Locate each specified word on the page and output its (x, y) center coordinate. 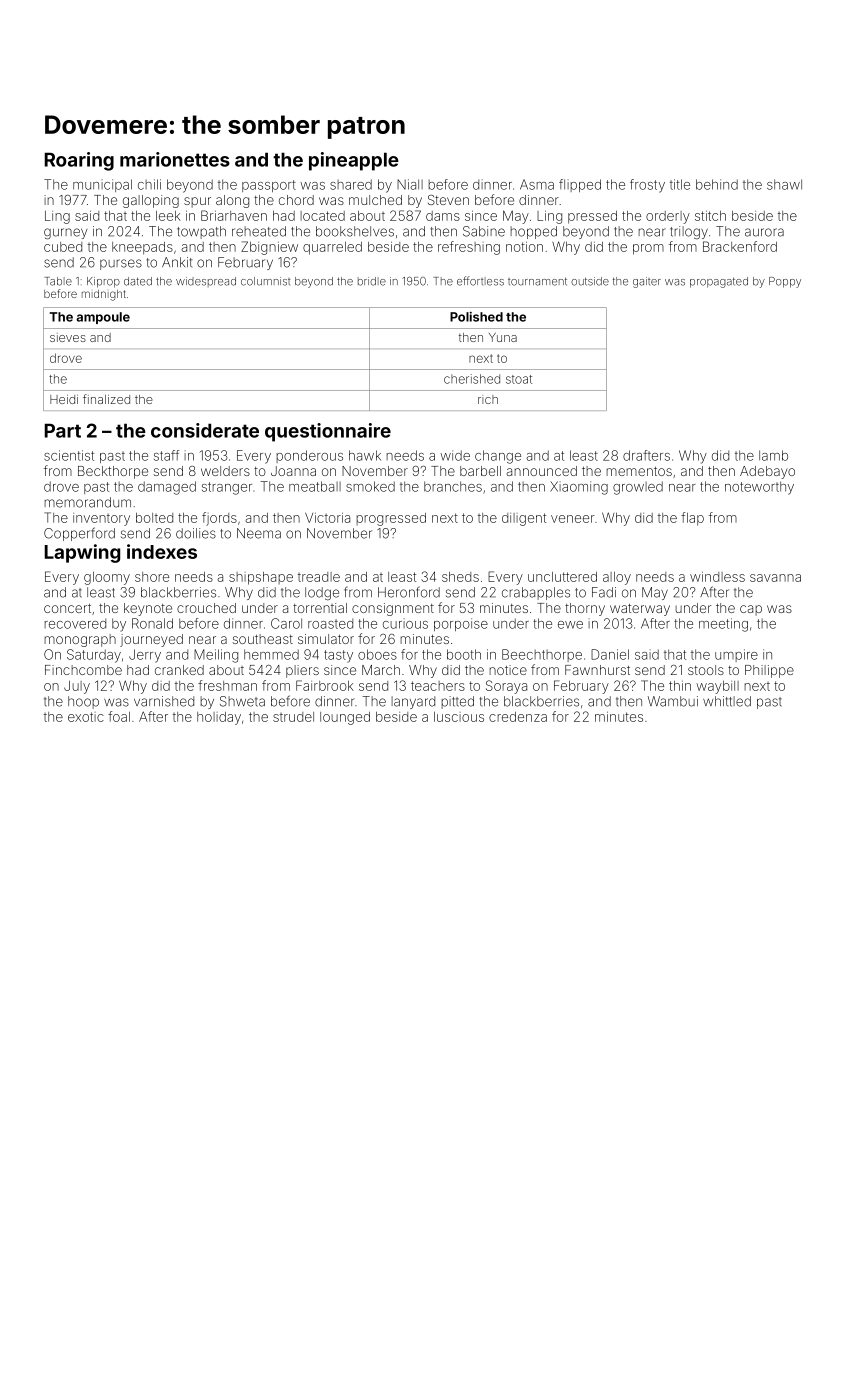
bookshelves (355, 231)
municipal (102, 185)
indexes (162, 551)
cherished (472, 379)
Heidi (64, 399)
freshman (227, 685)
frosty (647, 186)
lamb (773, 455)
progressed (391, 519)
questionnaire (328, 432)
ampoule (103, 318)
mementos (639, 471)
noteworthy (759, 488)
